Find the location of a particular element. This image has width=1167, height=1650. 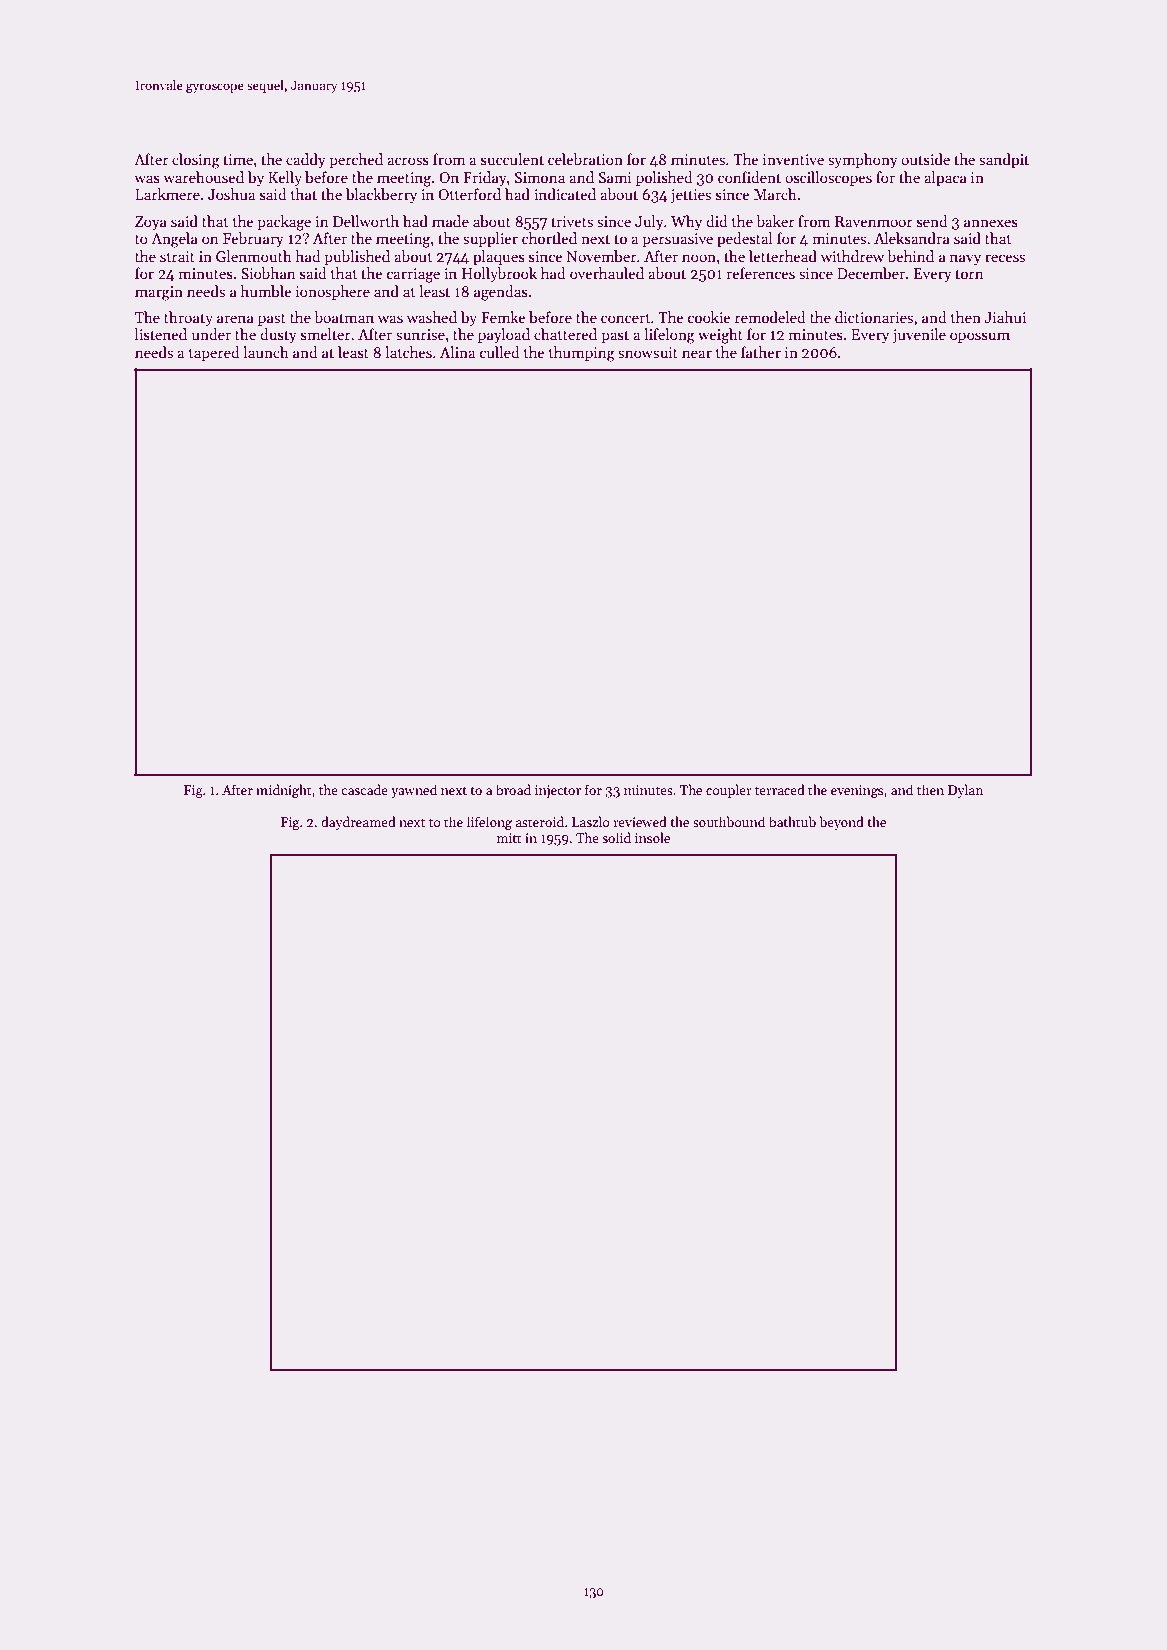

daydreamed is located at coordinates (358, 823).
